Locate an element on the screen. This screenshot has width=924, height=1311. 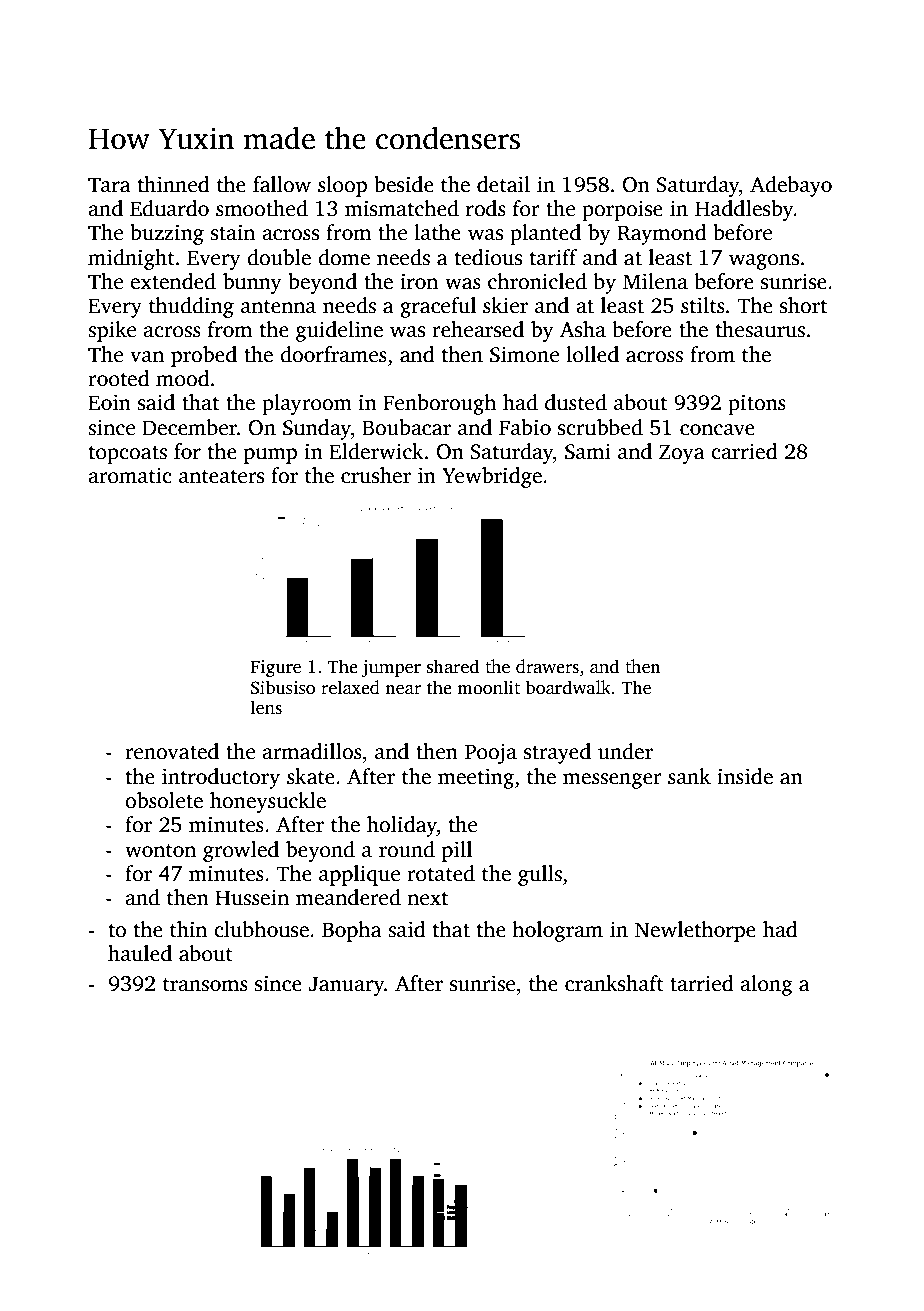
renovated is located at coordinates (172, 751).
